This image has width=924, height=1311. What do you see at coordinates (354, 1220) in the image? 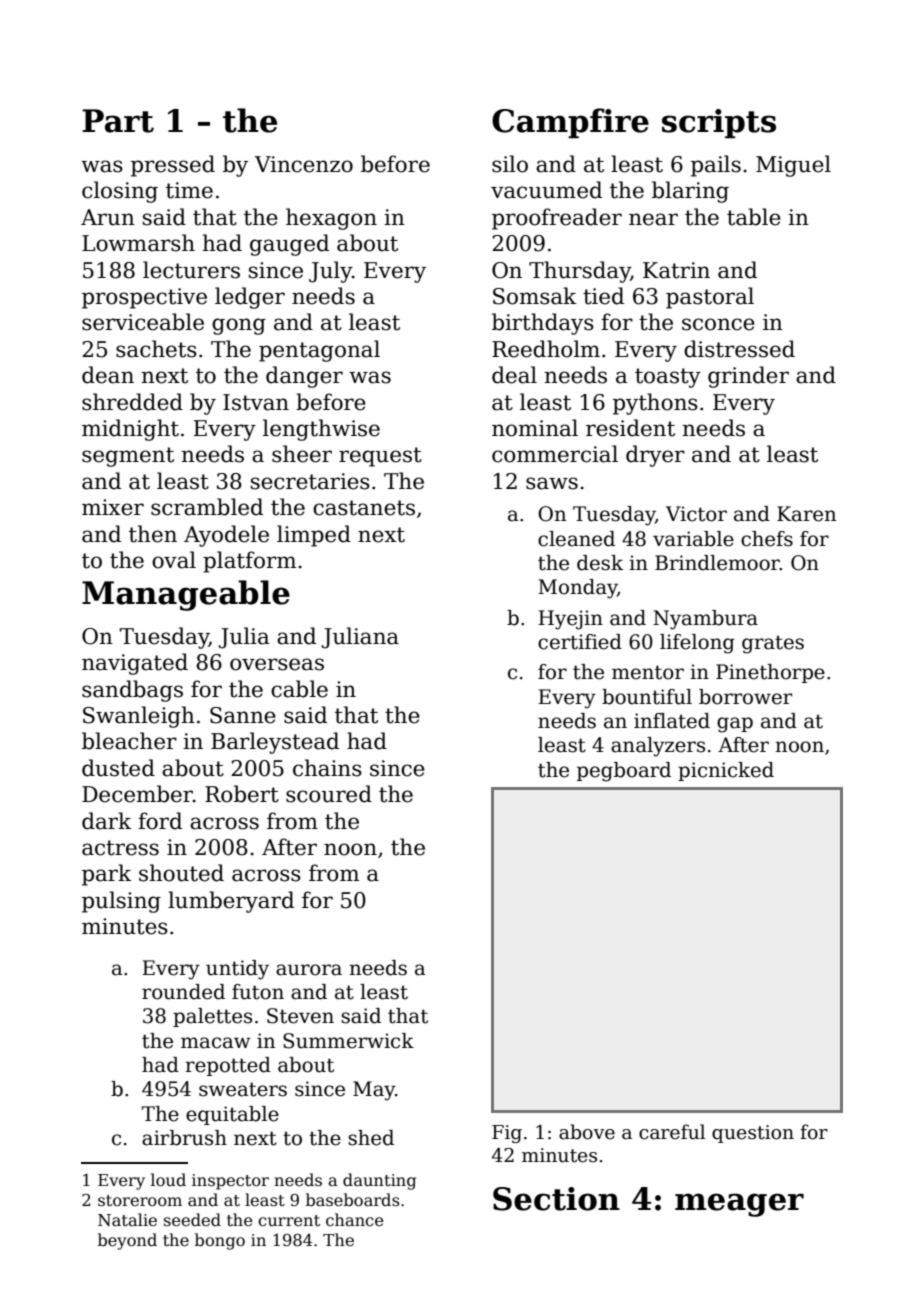
I see `chance` at bounding box center [354, 1220].
